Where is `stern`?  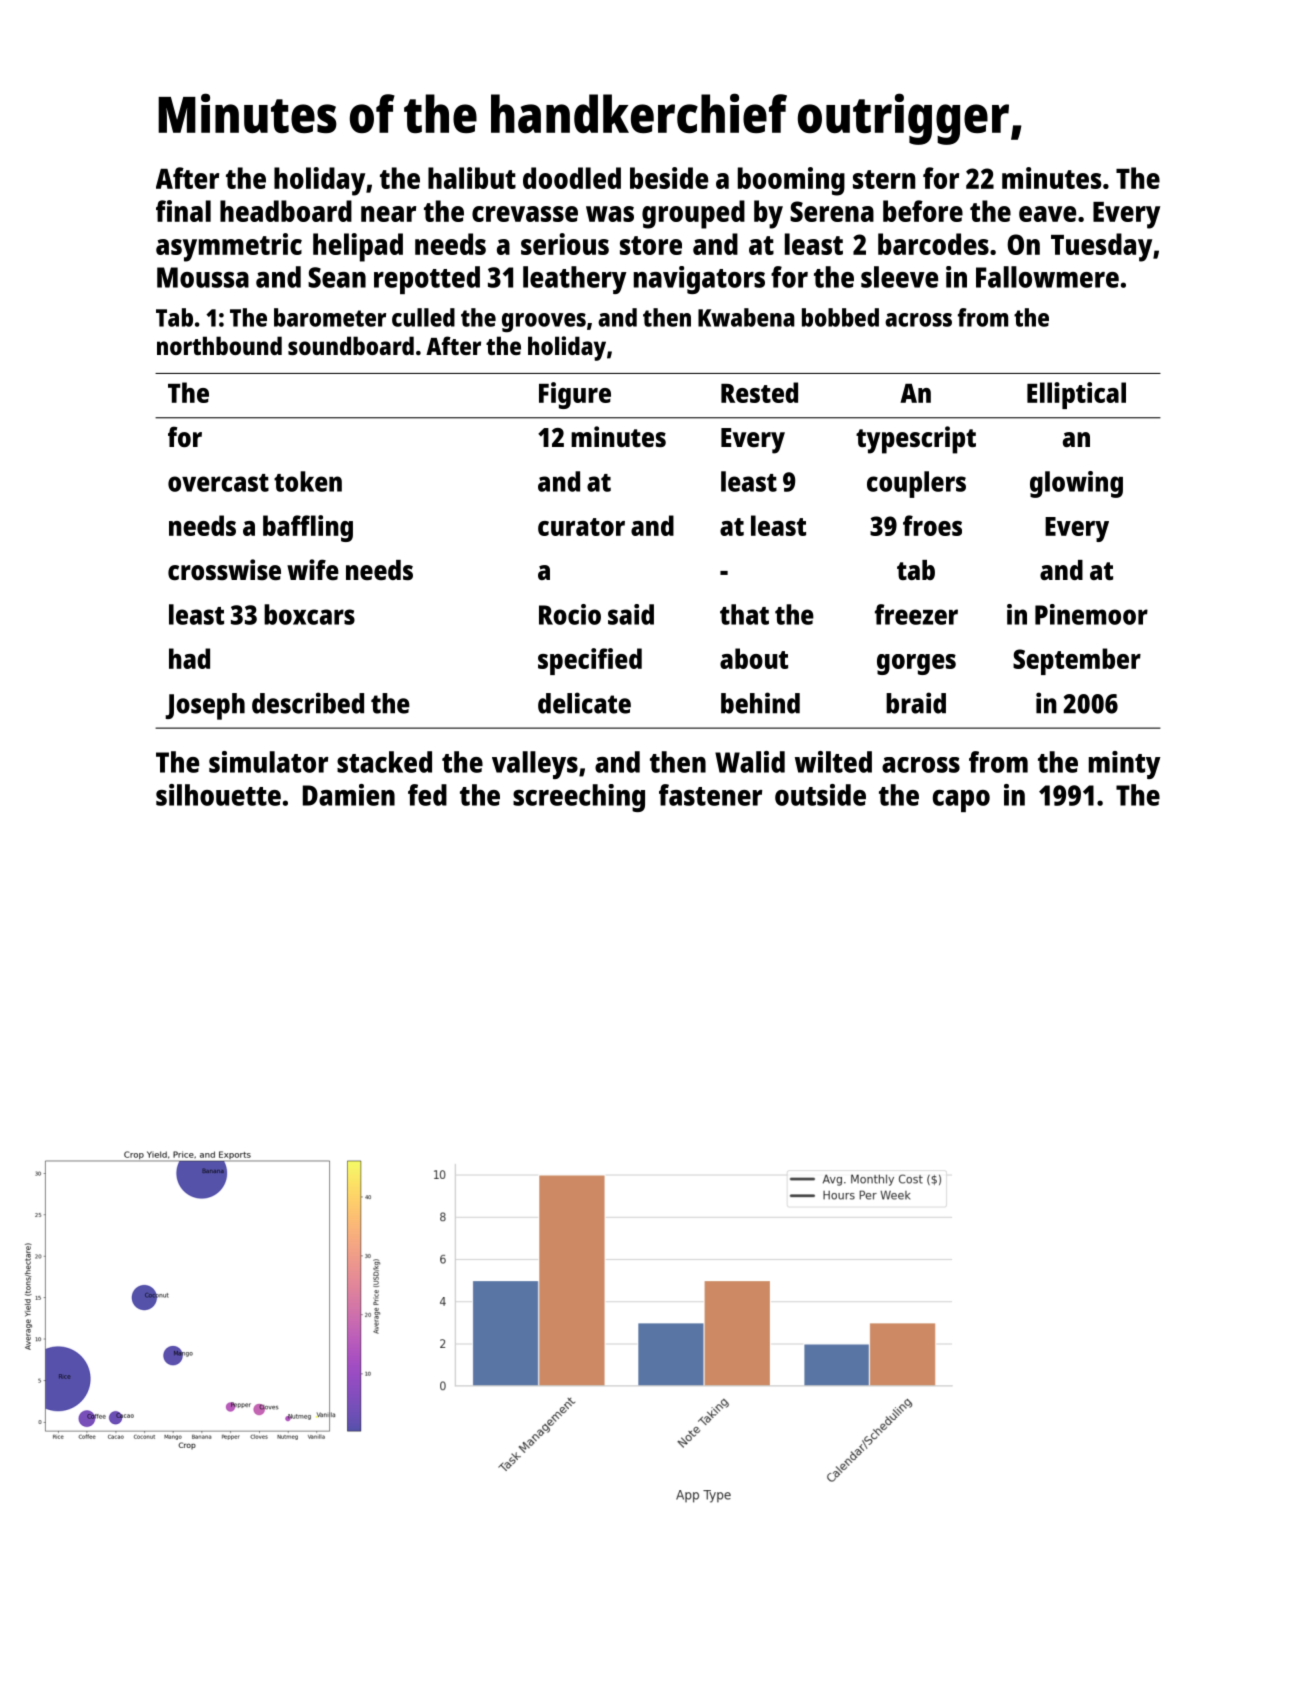
stern is located at coordinates (884, 179).
